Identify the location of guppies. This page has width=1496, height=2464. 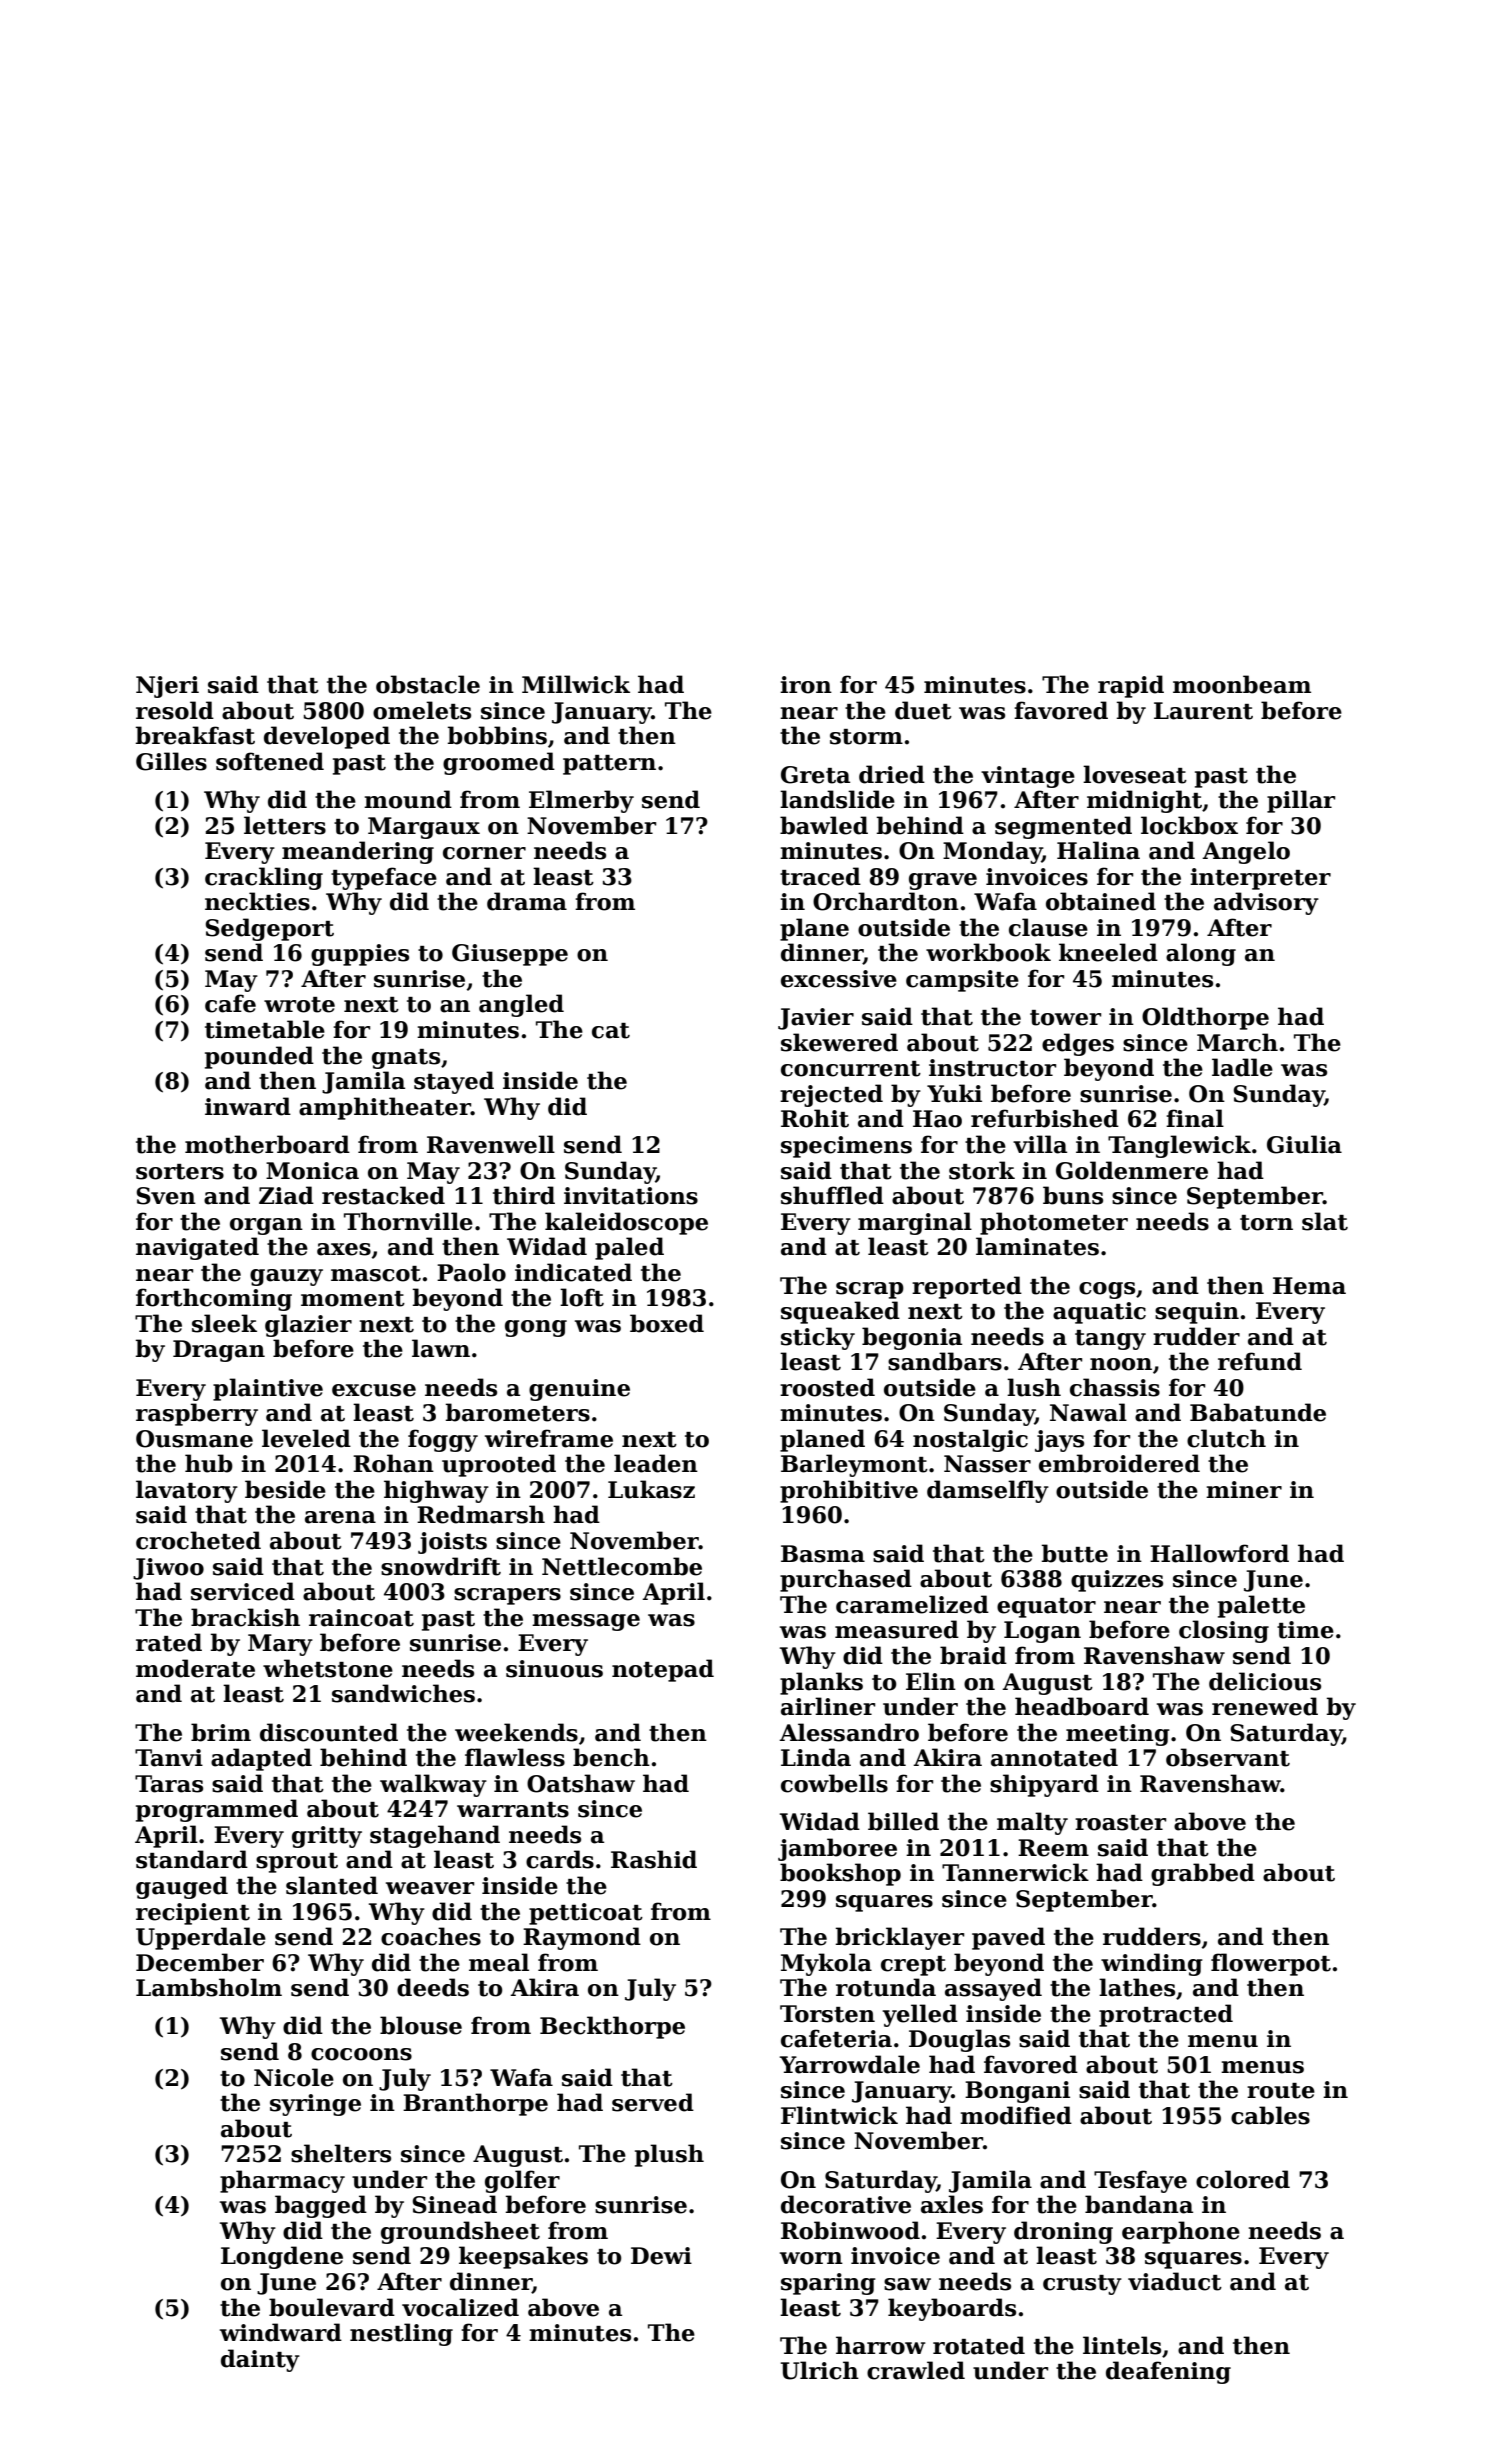
(360, 955).
